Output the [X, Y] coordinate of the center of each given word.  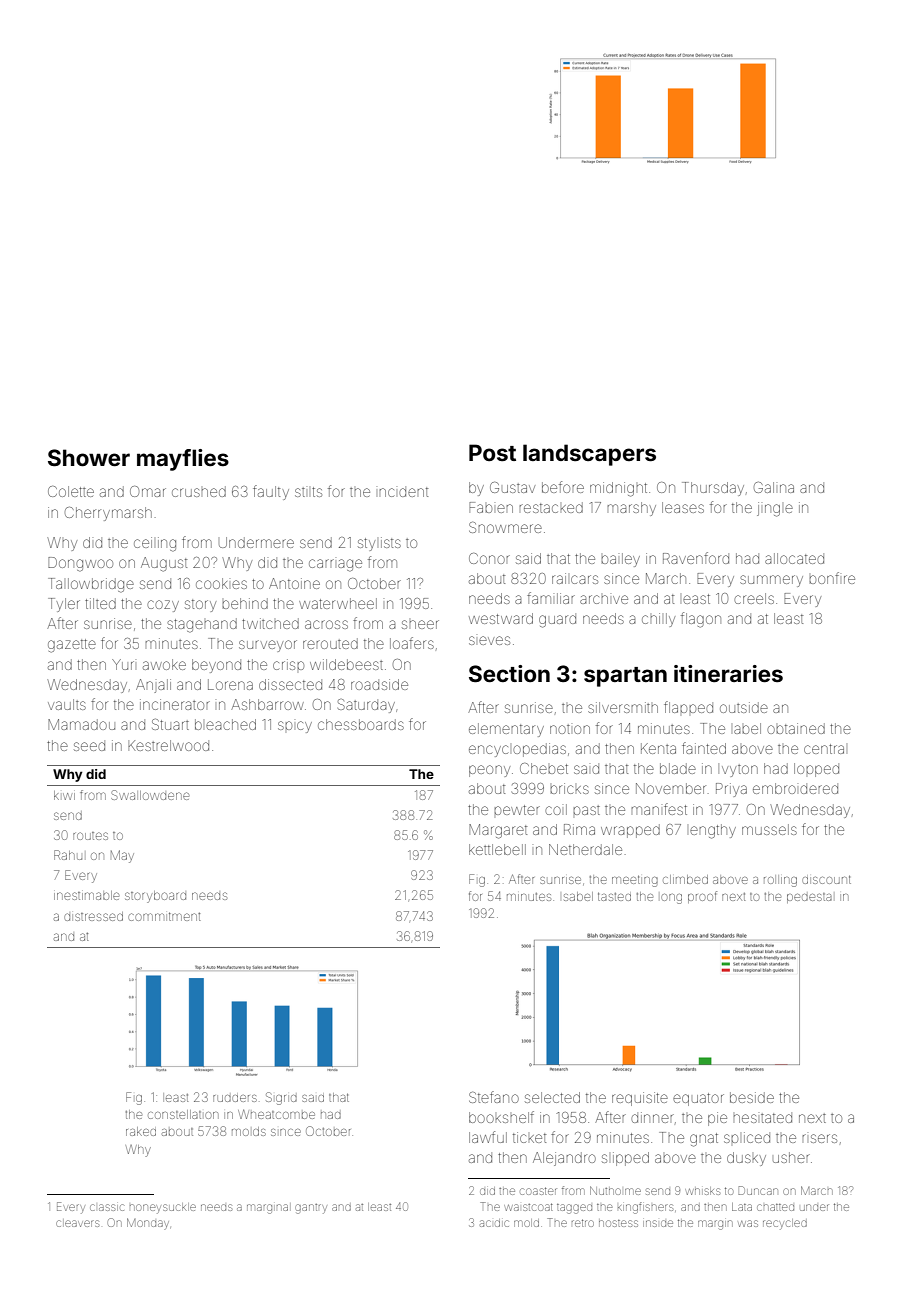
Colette [71, 491]
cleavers [77, 1223]
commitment [164, 916]
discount [826, 880]
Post [492, 452]
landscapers [589, 455]
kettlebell [497, 849]
